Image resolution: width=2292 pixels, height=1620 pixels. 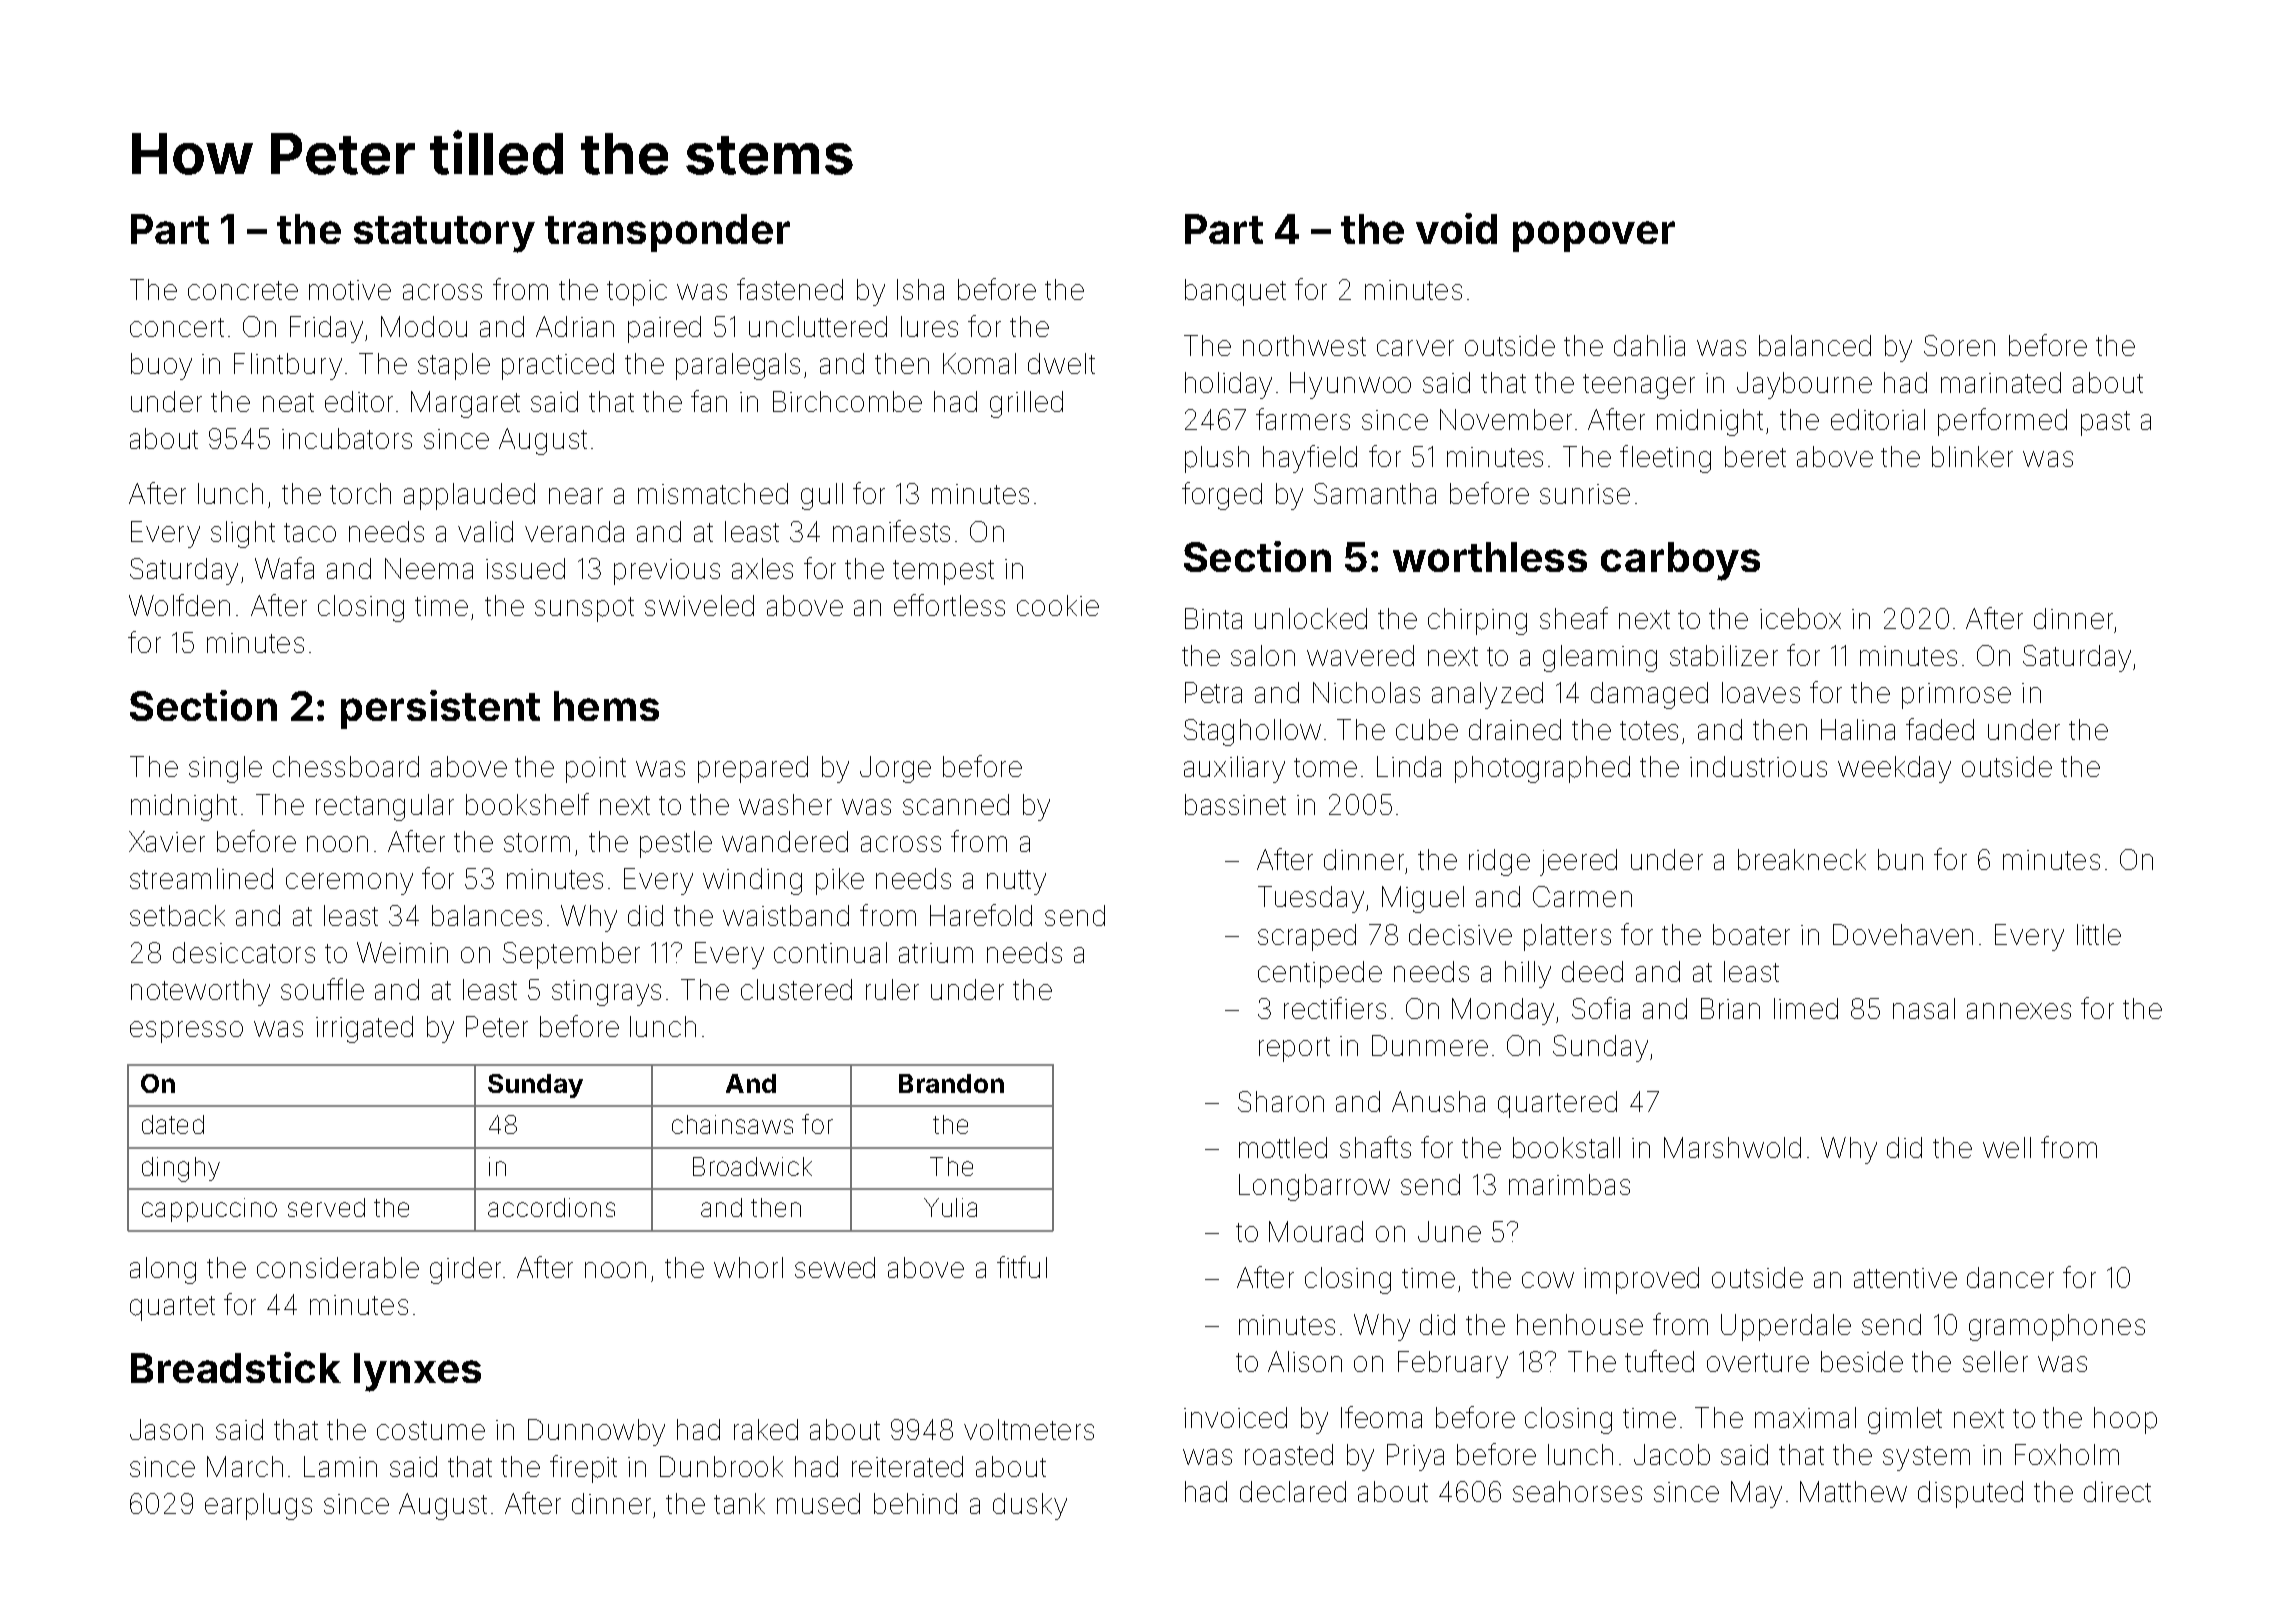 I want to click on persistent, so click(x=440, y=709).
